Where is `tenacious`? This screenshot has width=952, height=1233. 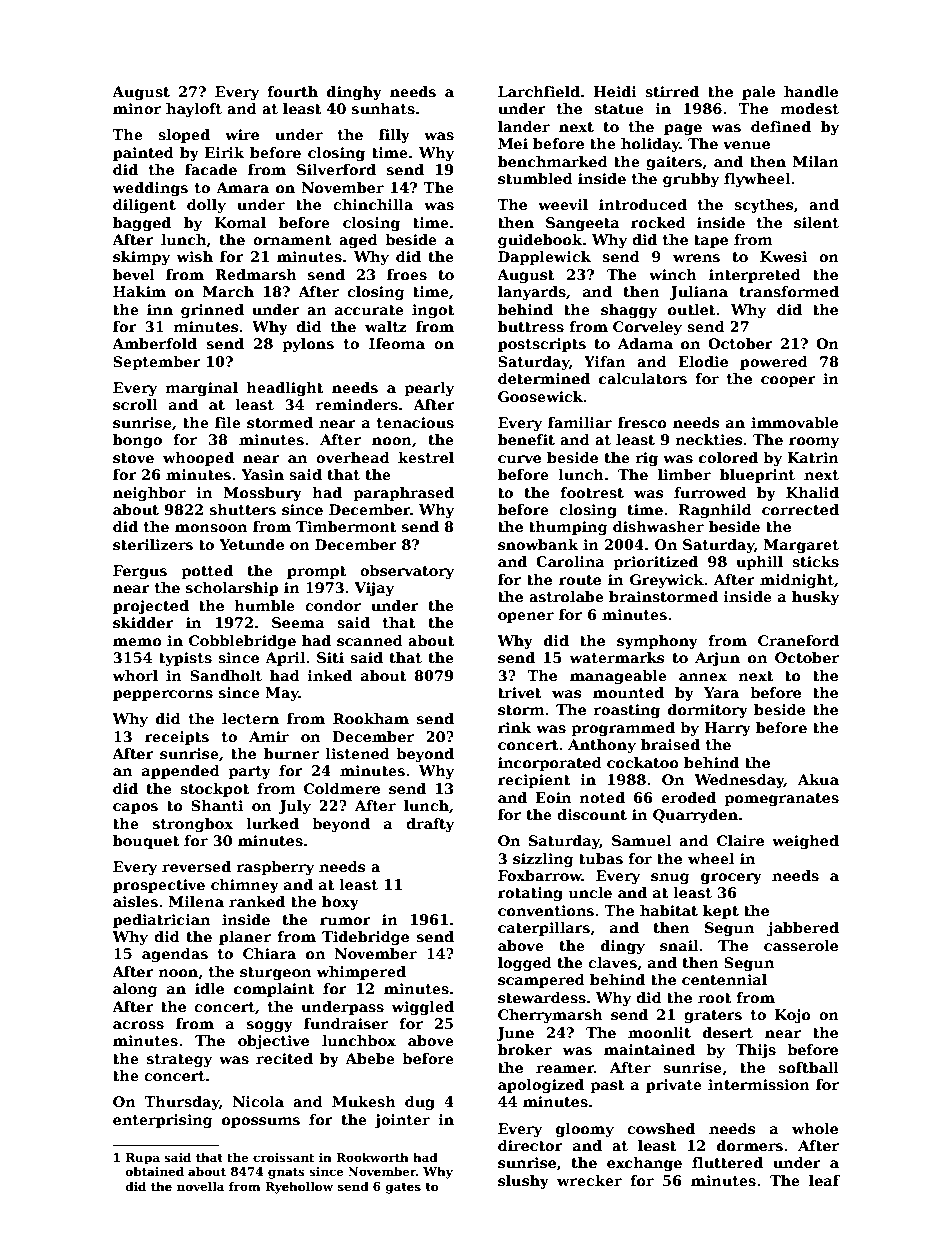
tenacious is located at coordinates (415, 422).
